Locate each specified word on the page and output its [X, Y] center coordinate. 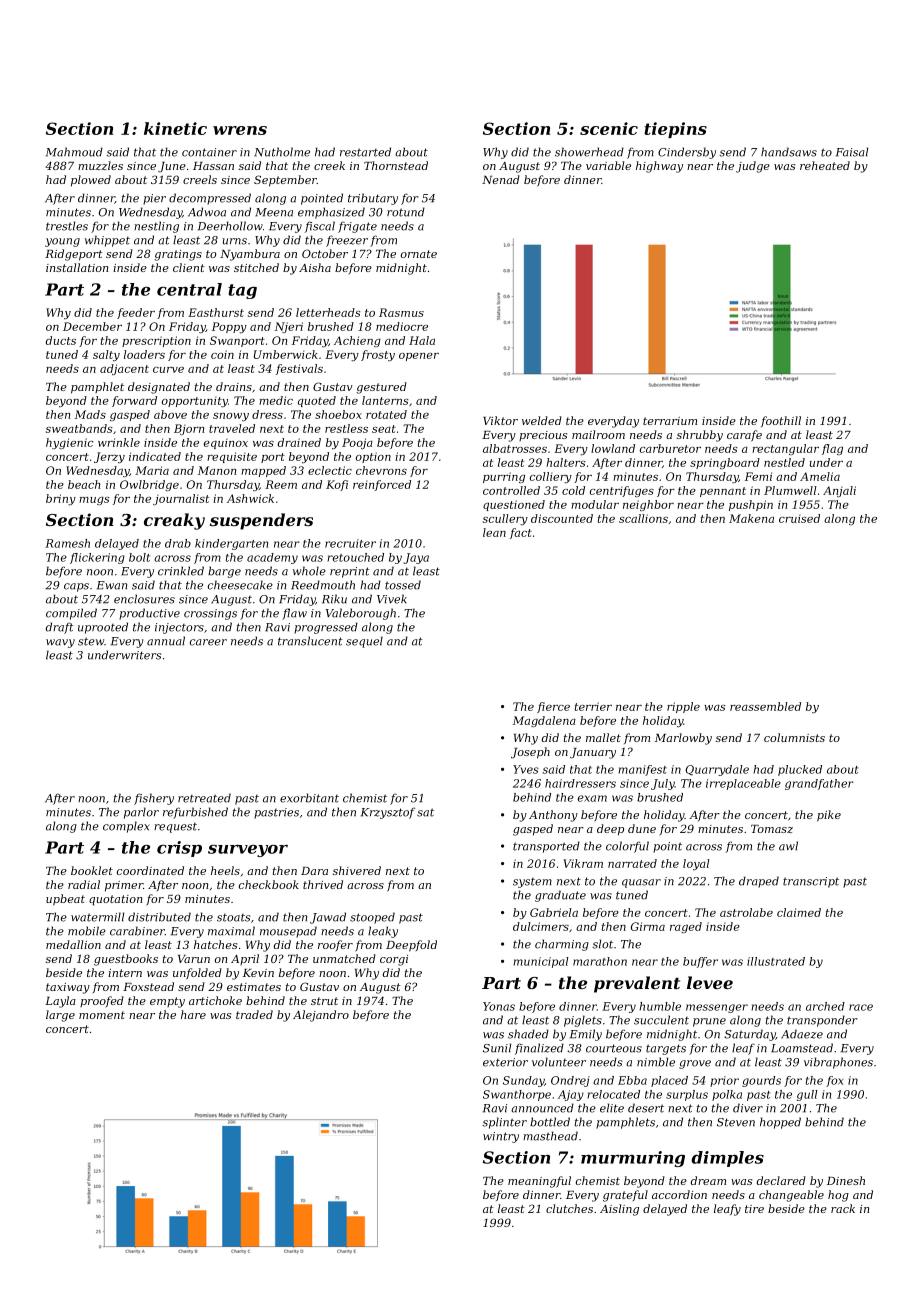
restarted [365, 152]
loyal [696, 864]
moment [102, 1015]
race [861, 1007]
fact [521, 533]
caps [76, 587]
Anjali [839, 491]
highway [659, 167]
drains [234, 386]
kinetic [175, 128]
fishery [154, 799]
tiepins [675, 130]
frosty [378, 355]
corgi [394, 960]
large [60, 1016]
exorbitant [309, 798]
